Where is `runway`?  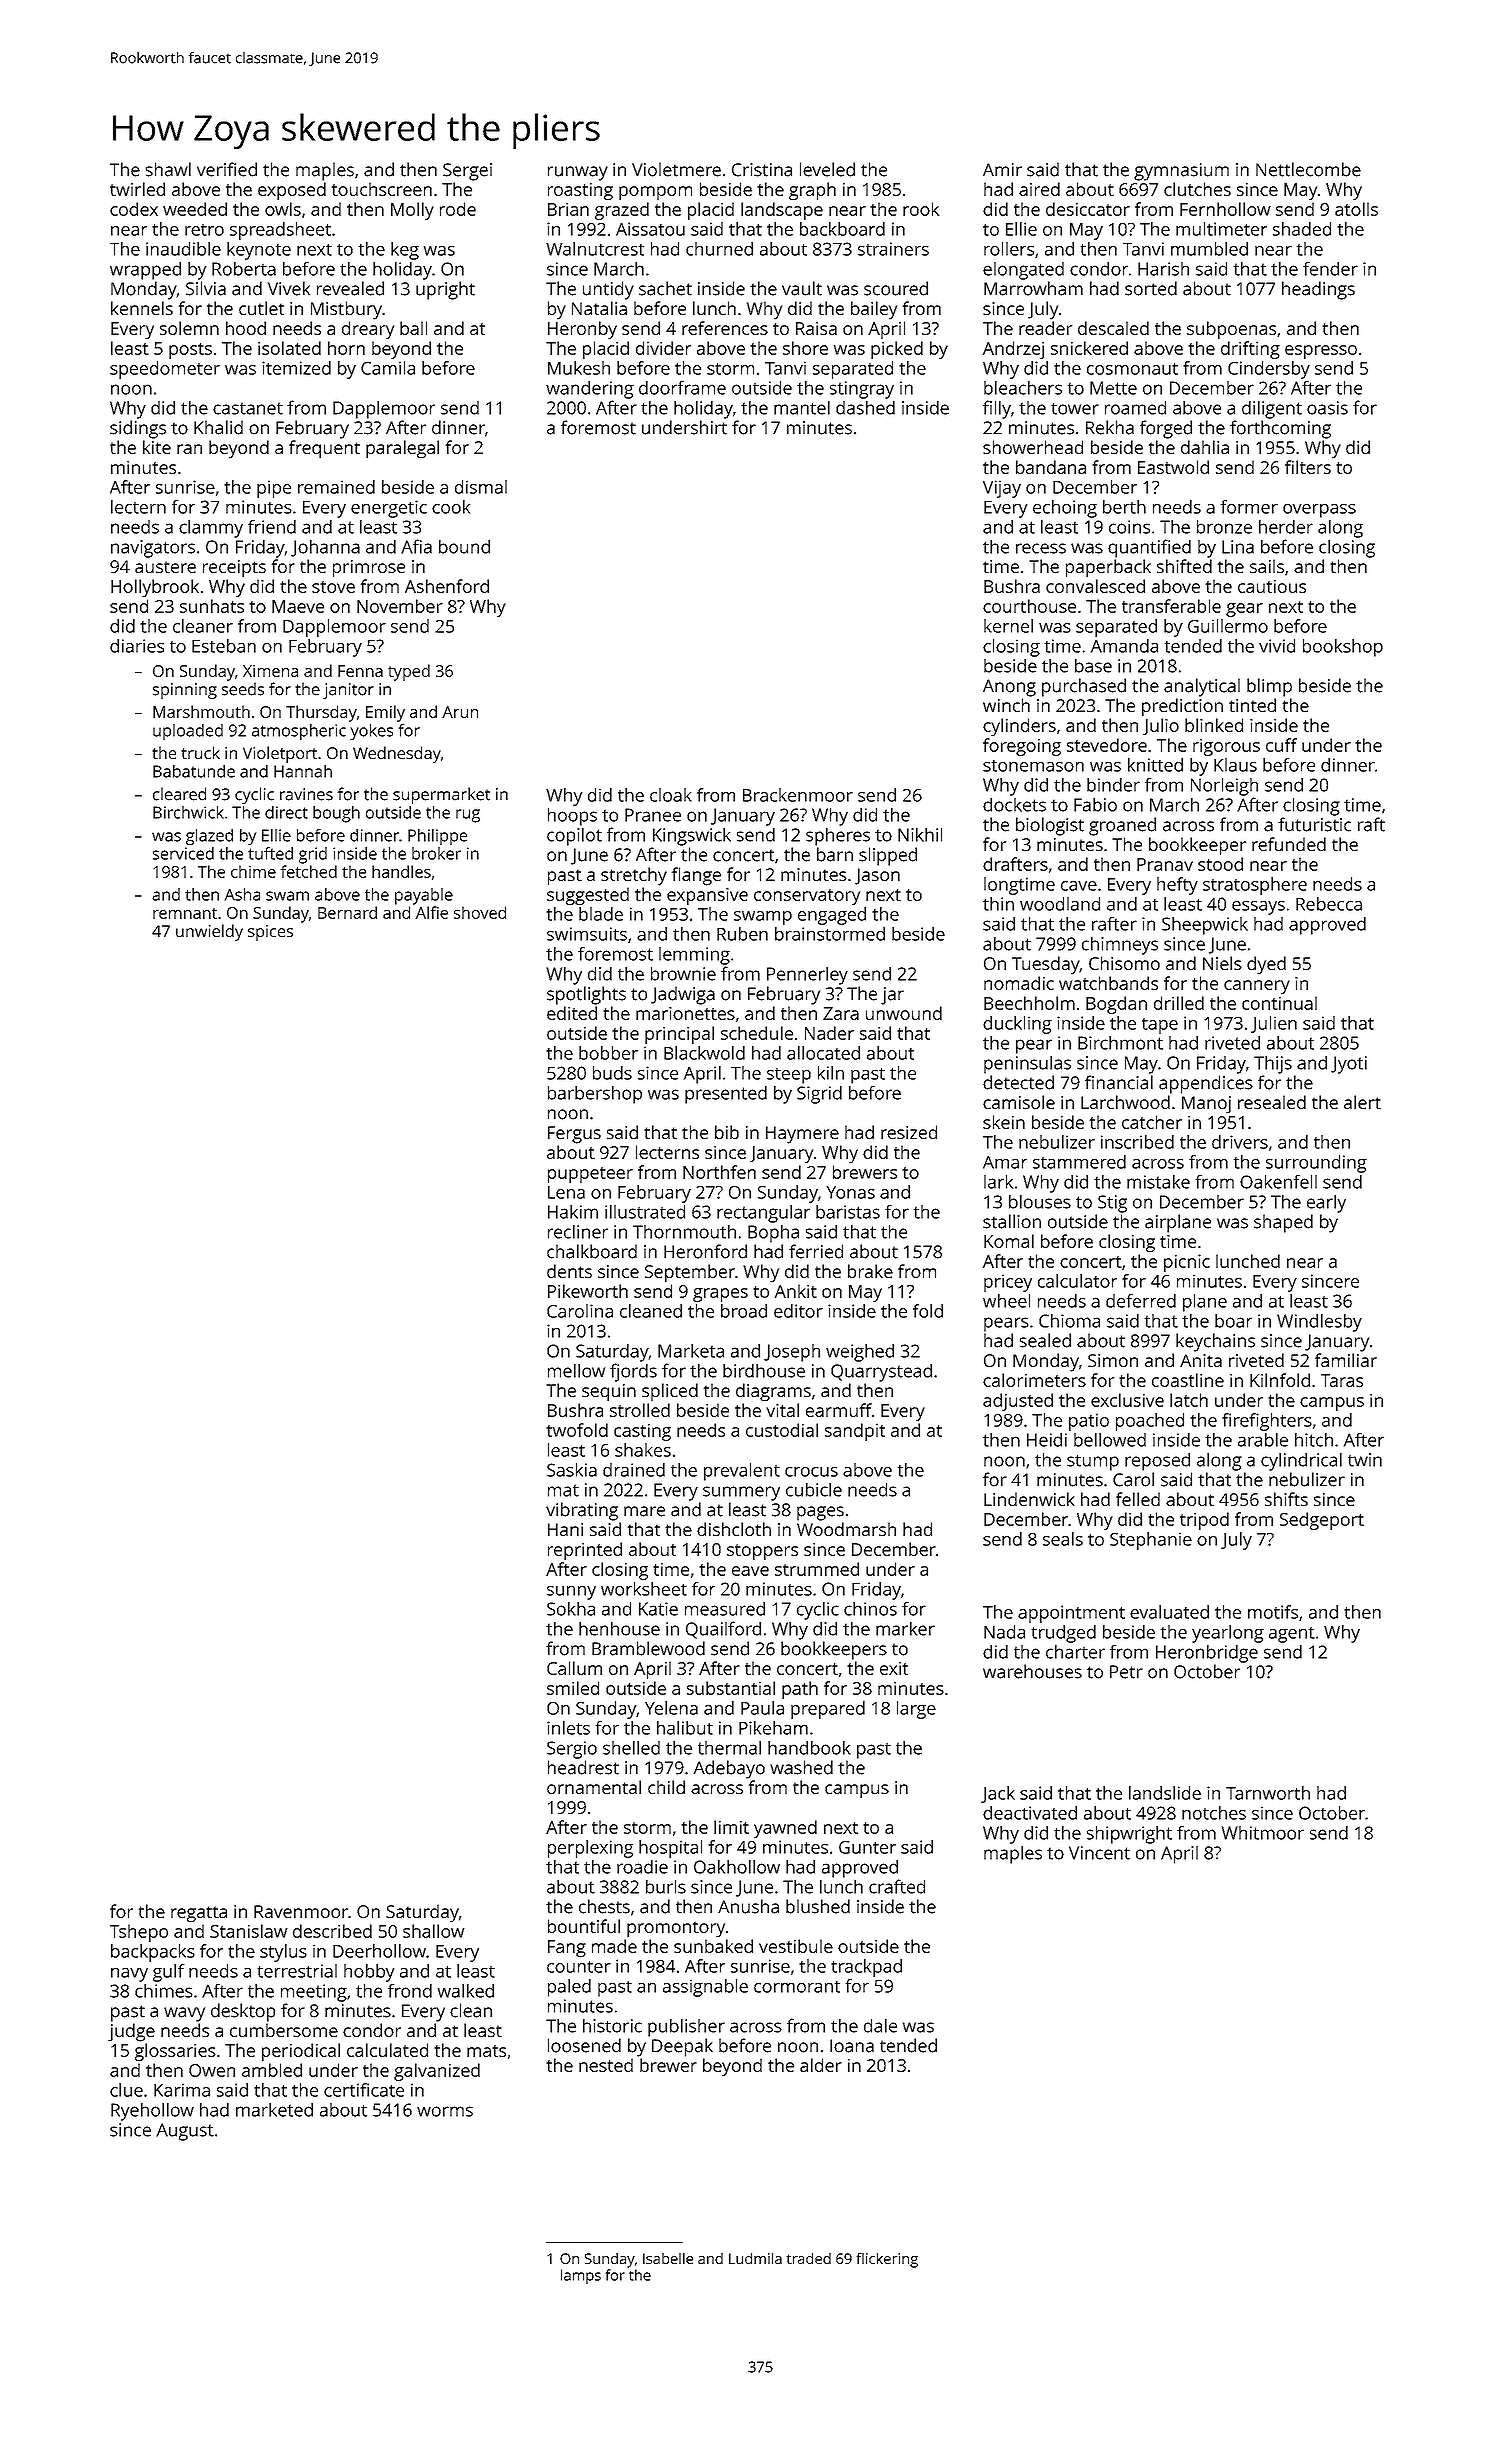 runway is located at coordinates (578, 173).
